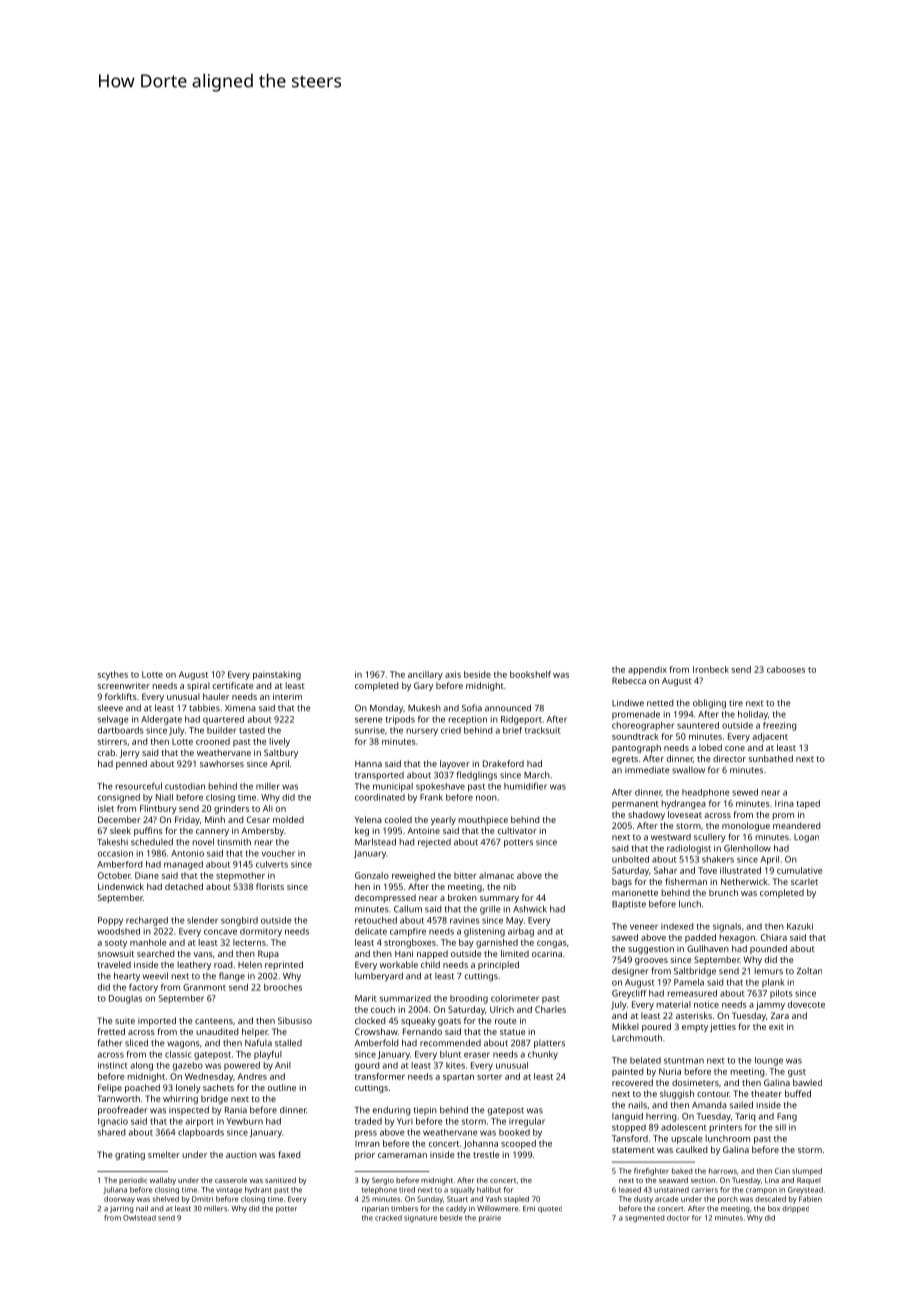  Describe the element at coordinates (115, 853) in the image. I see `occasion` at that location.
